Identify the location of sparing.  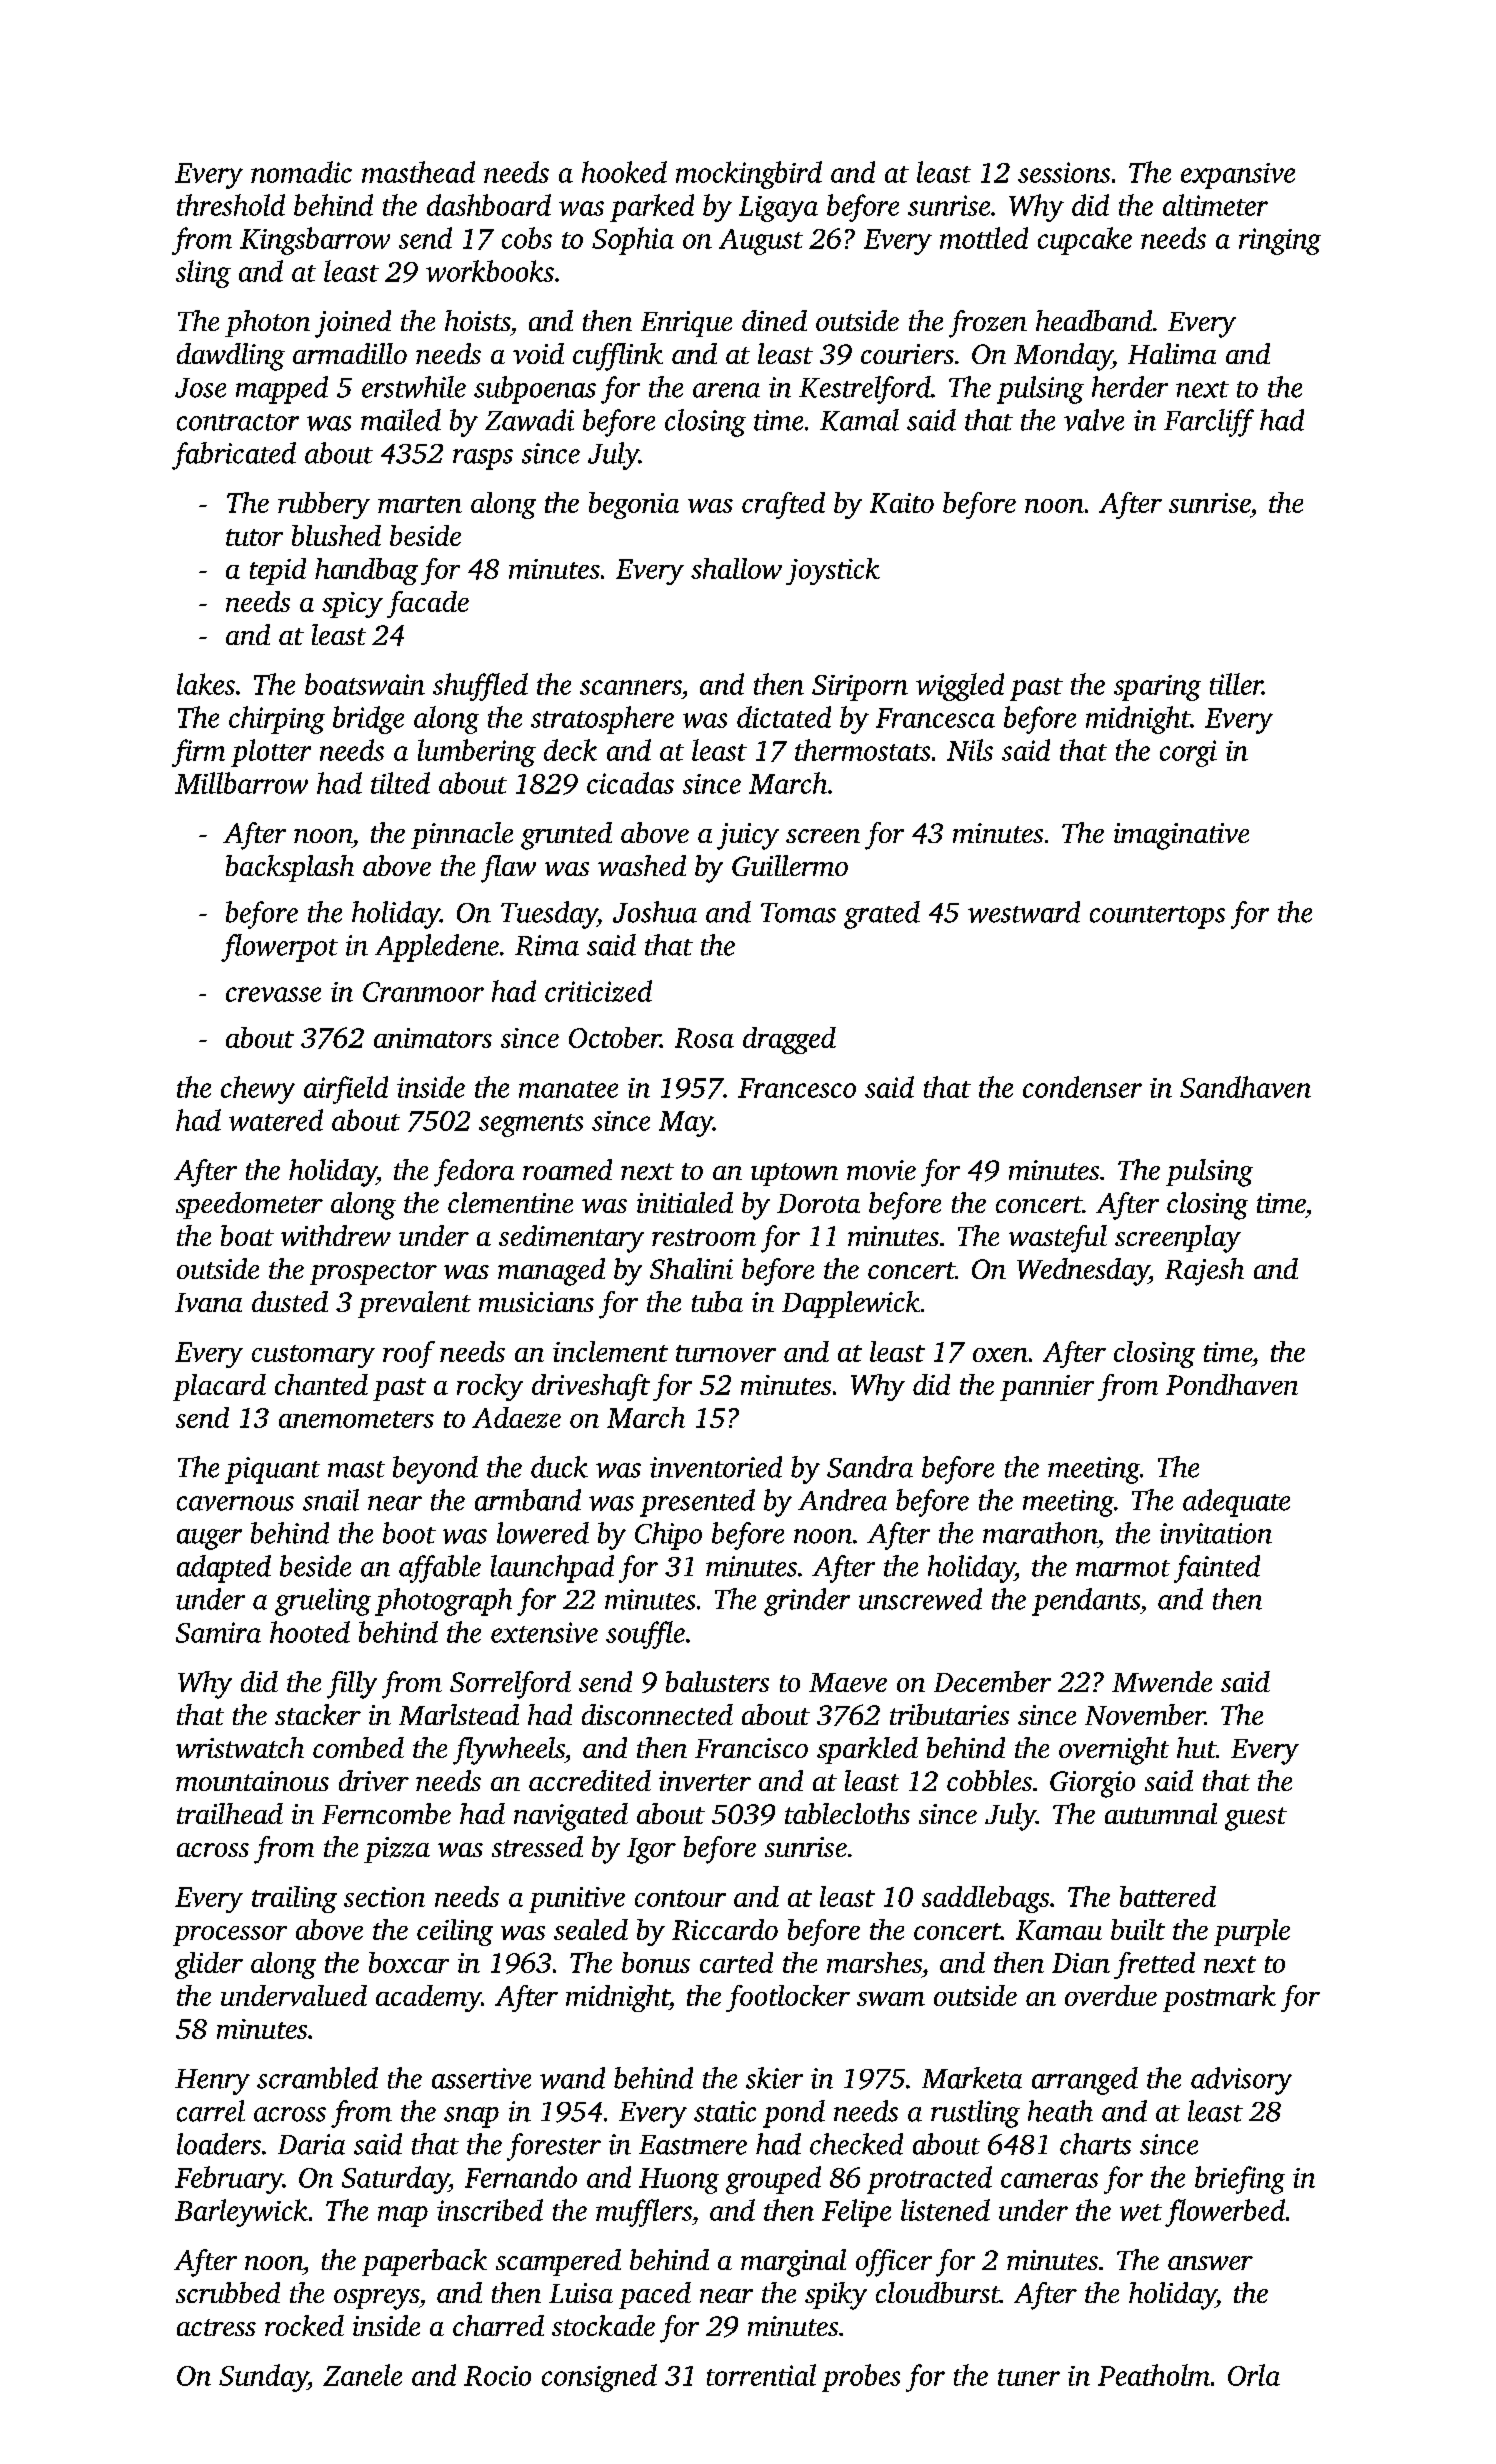
(1157, 688).
